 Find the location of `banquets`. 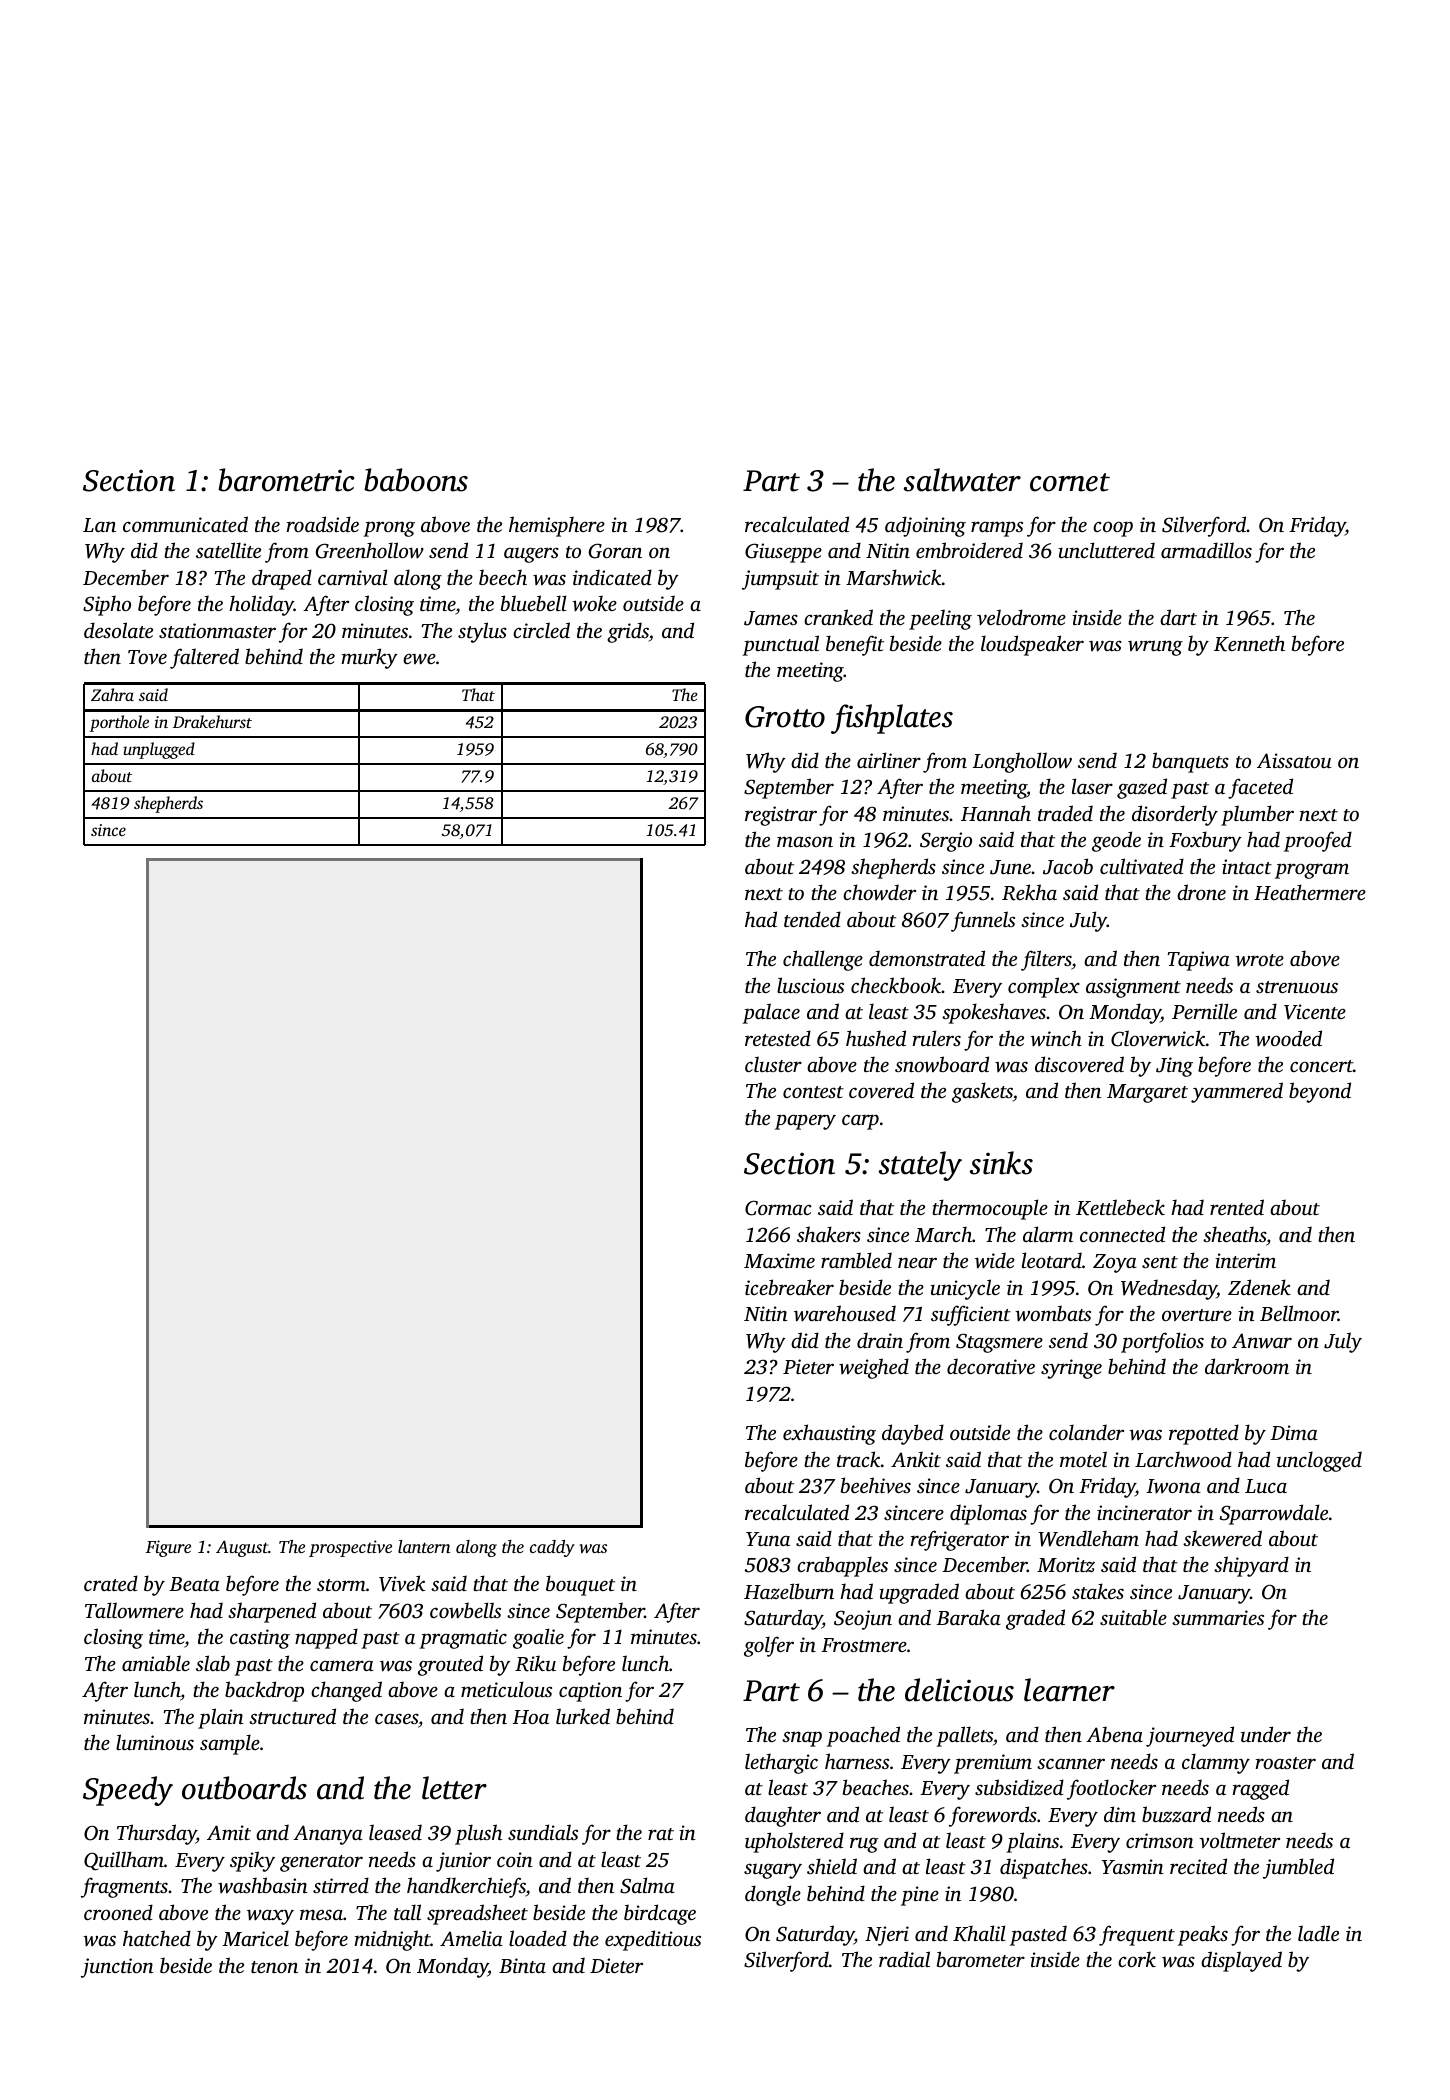

banquets is located at coordinates (1190, 762).
